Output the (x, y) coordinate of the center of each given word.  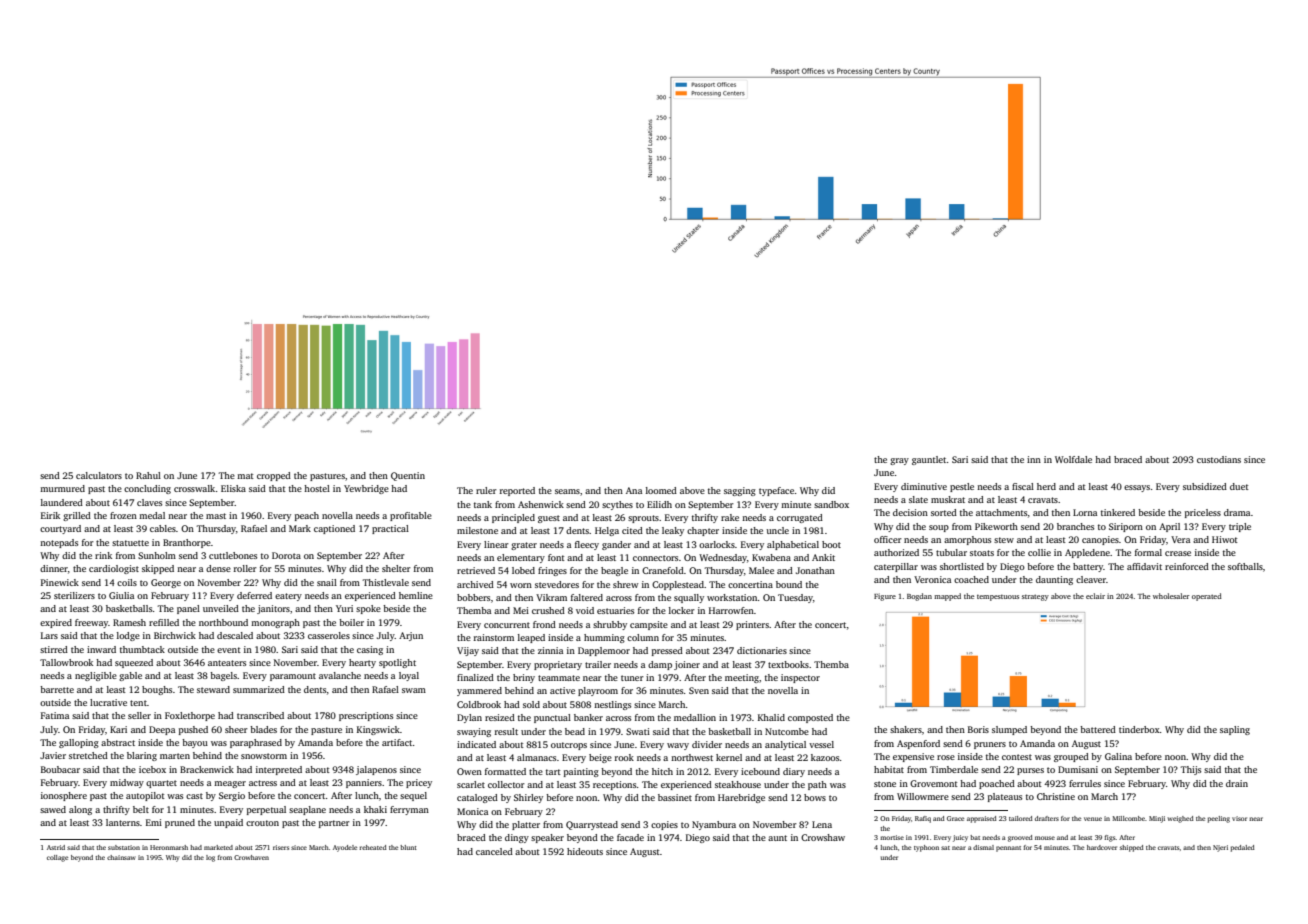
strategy (1035, 597)
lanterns (123, 822)
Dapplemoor (604, 651)
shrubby (610, 625)
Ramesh (129, 622)
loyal (409, 676)
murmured (62, 488)
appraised (982, 819)
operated (1207, 597)
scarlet (471, 784)
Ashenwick (541, 504)
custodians (1219, 459)
